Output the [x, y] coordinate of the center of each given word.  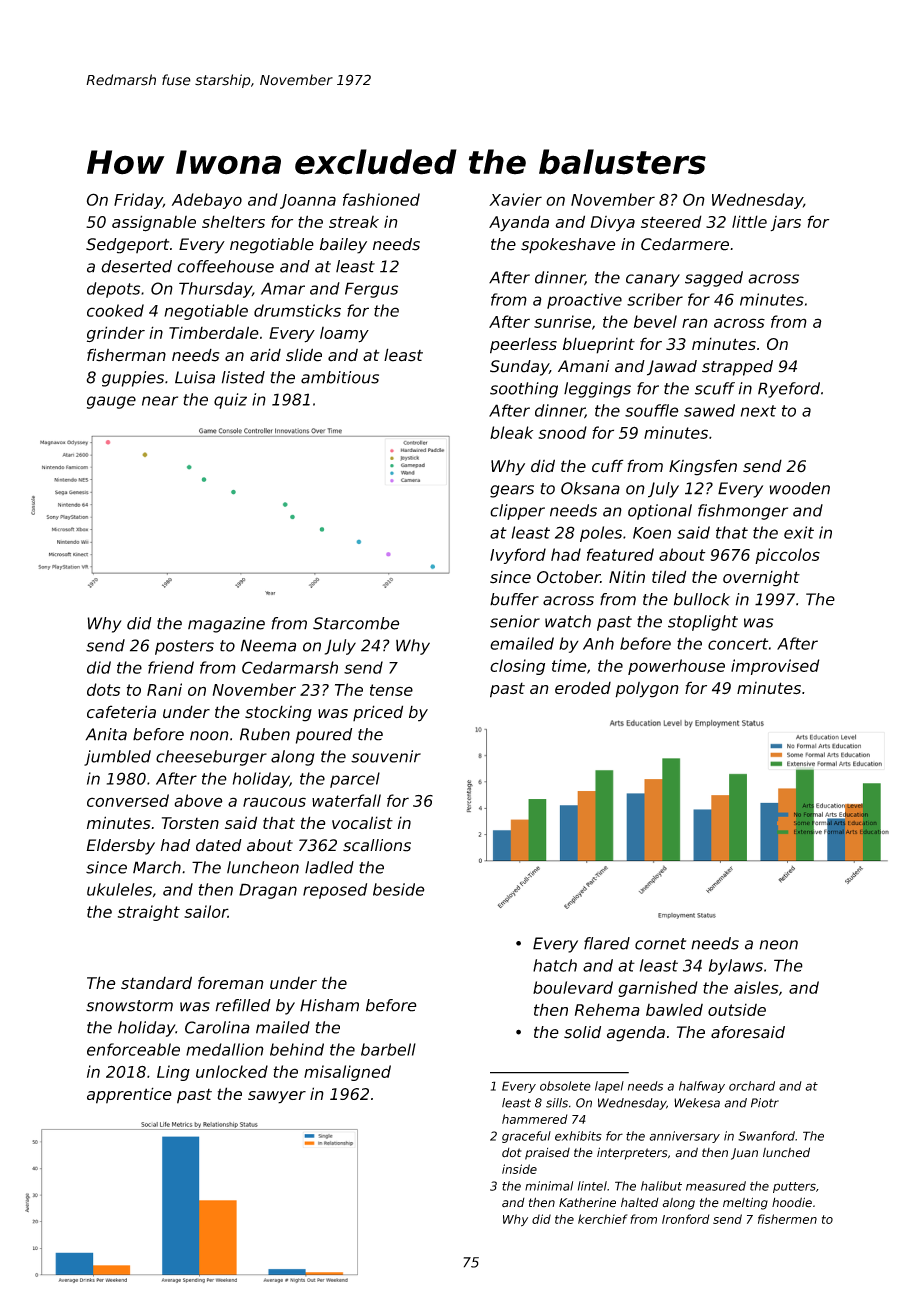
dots [103, 689]
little [749, 221]
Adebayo [207, 201]
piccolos [787, 556]
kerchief [603, 1219]
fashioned [381, 199]
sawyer [277, 1097]
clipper [517, 512]
